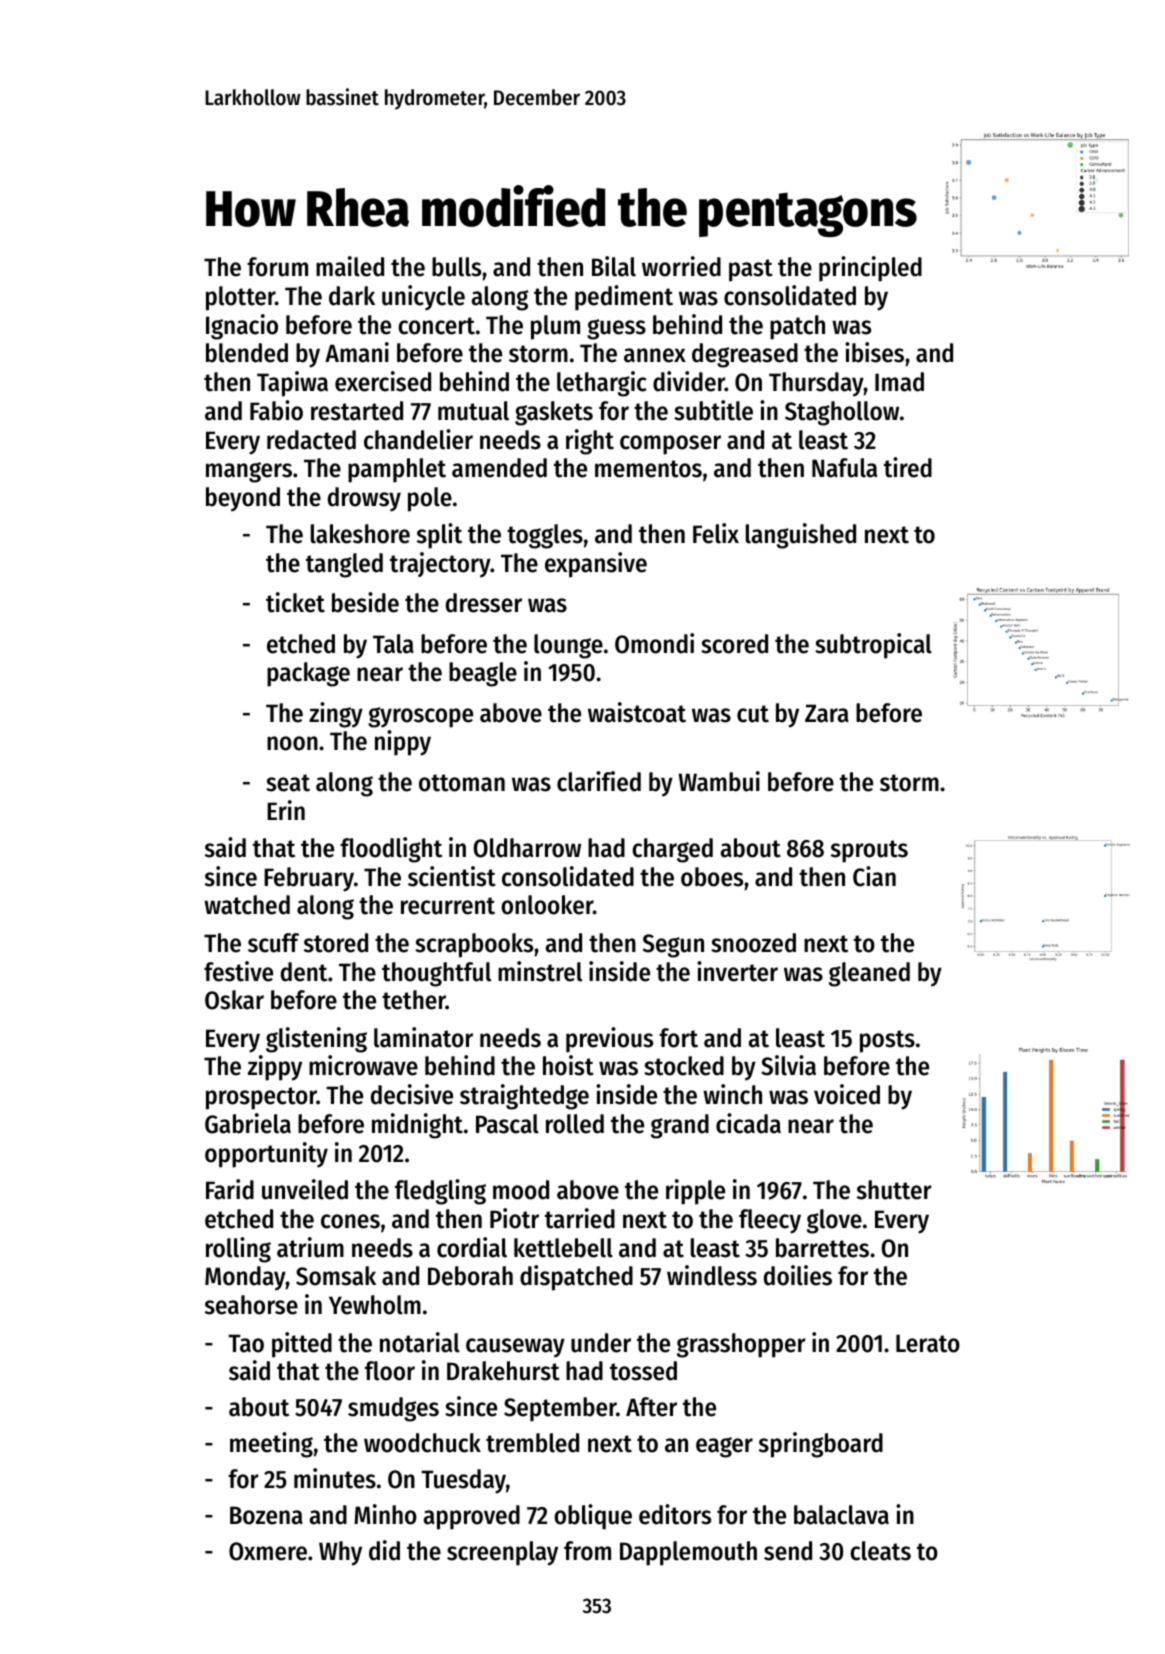 Image resolution: width=1165 pixels, height=1654 pixels. What do you see at coordinates (555, 327) in the screenshot?
I see `plum` at bounding box center [555, 327].
